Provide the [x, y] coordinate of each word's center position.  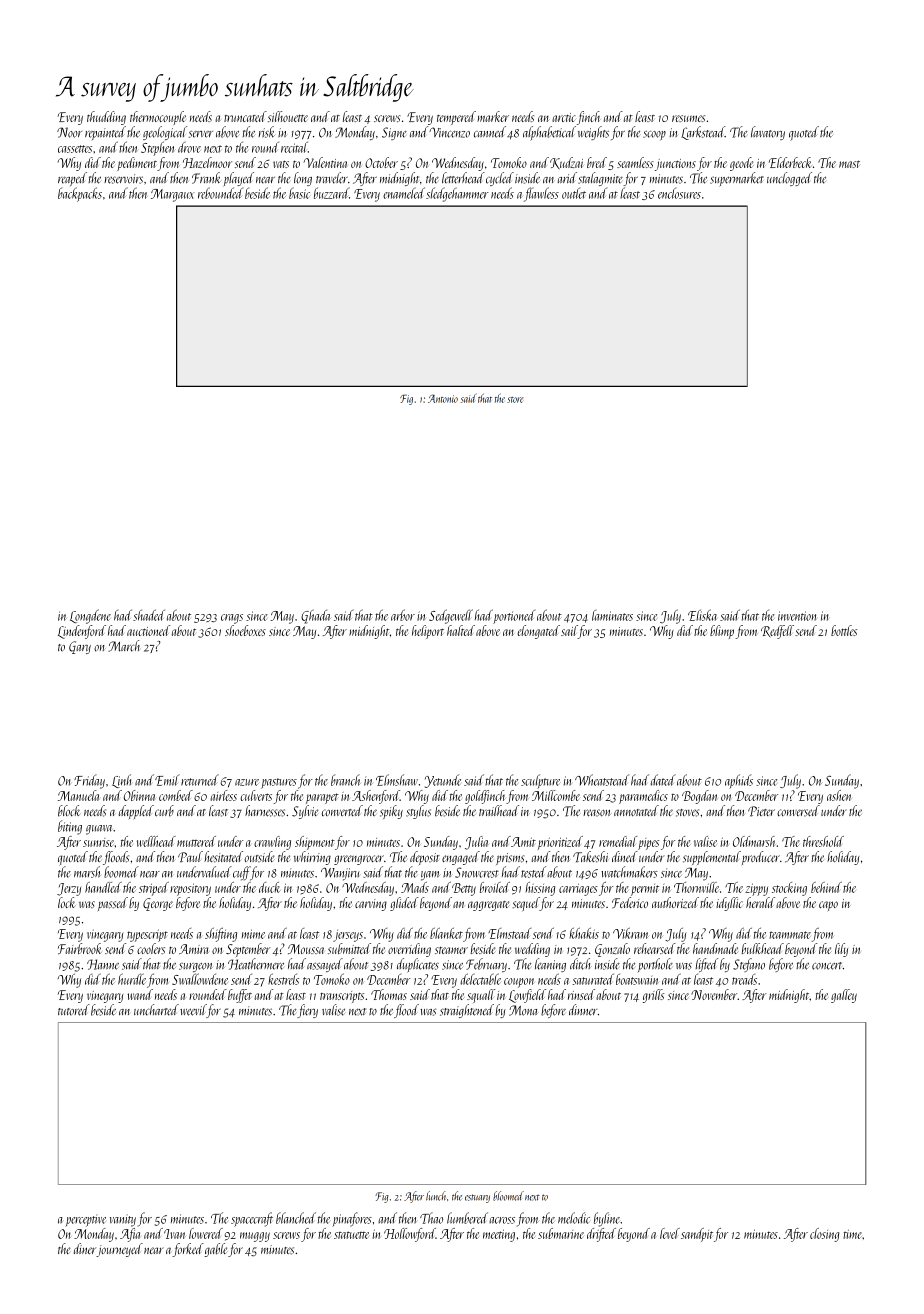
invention [797, 616]
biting [70, 827]
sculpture [540, 781]
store [515, 400]
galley [844, 996]
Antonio [443, 398]
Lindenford [82, 632]
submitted [349, 948]
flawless [541, 194]
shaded [149, 615]
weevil [193, 1011]
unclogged [789, 179]
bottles [844, 630]
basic [299, 193]
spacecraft [252, 1219]
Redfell [777, 632]
